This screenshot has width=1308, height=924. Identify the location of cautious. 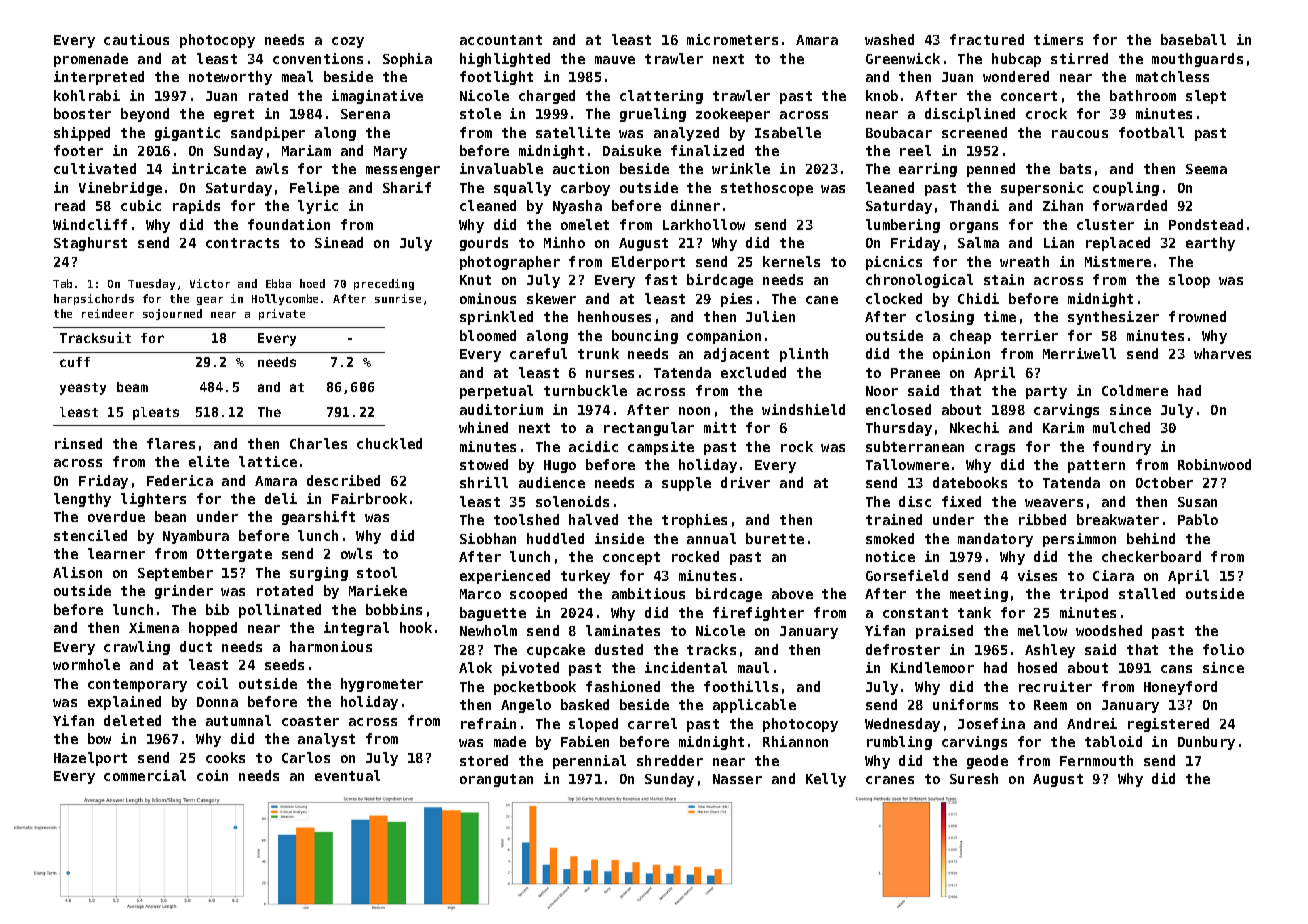
(136, 39).
